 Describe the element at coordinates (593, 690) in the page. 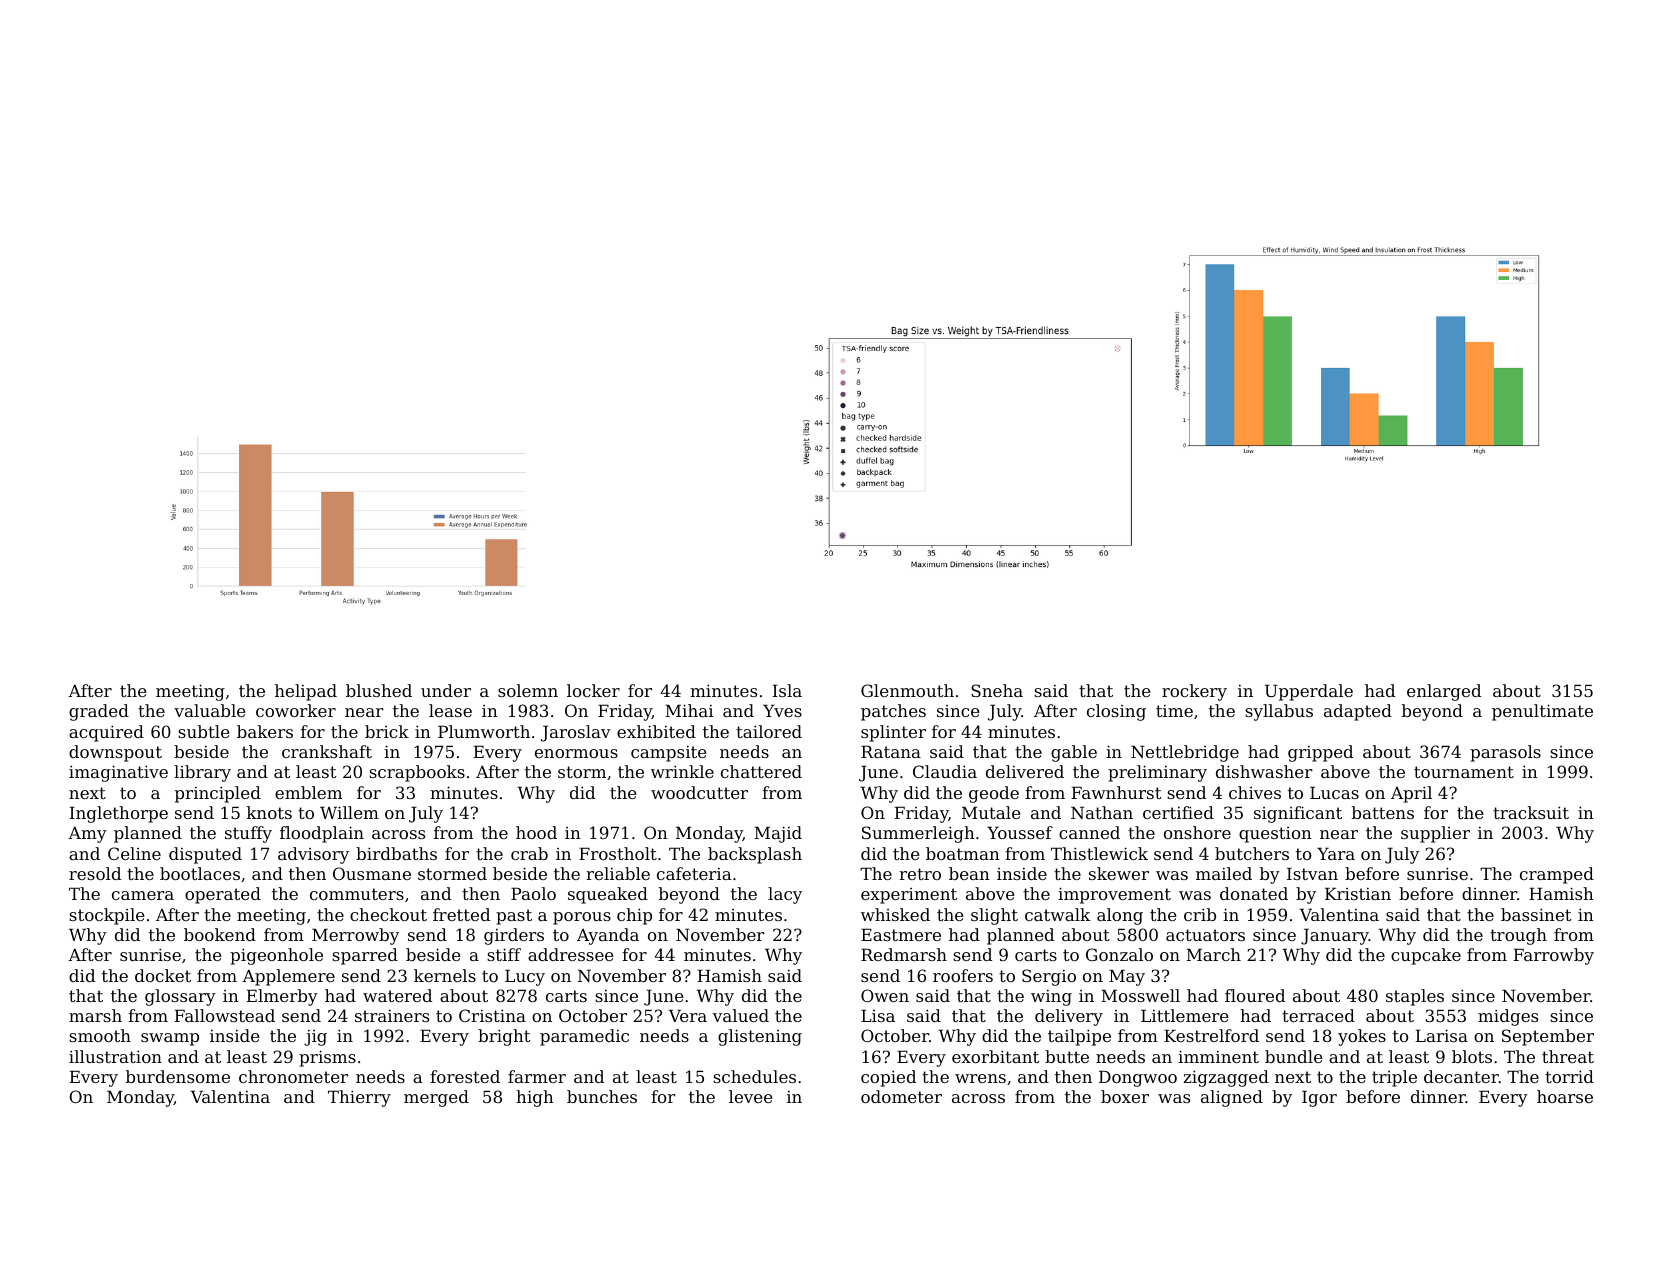

I see `locker` at that location.
